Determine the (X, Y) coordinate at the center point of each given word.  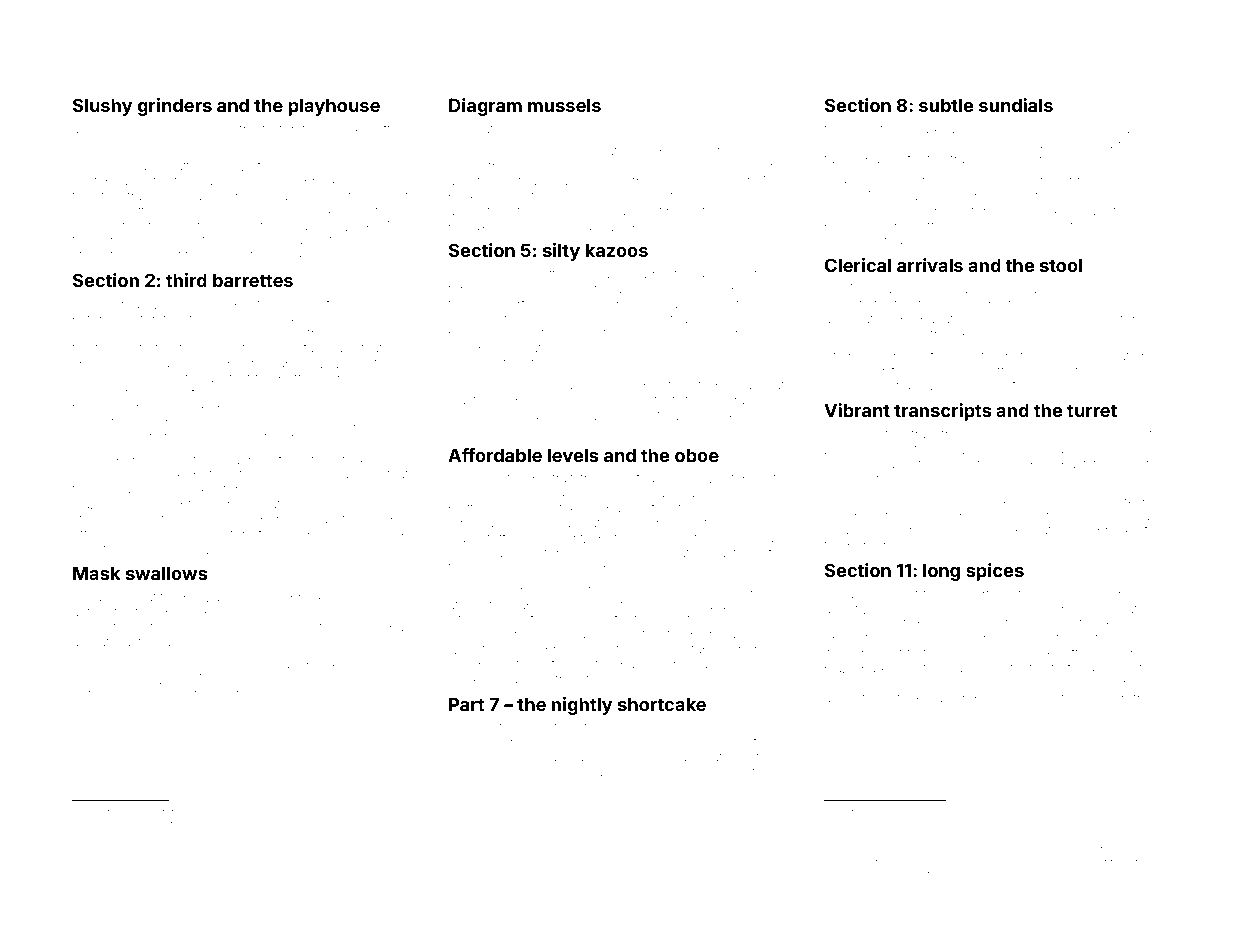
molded (357, 850)
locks (727, 416)
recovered (1106, 450)
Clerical (858, 265)
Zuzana (177, 304)
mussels (564, 105)
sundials (1016, 105)
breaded (1135, 594)
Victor (542, 553)
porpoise (758, 290)
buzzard (207, 597)
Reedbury (199, 409)
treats (255, 129)
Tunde (232, 874)
